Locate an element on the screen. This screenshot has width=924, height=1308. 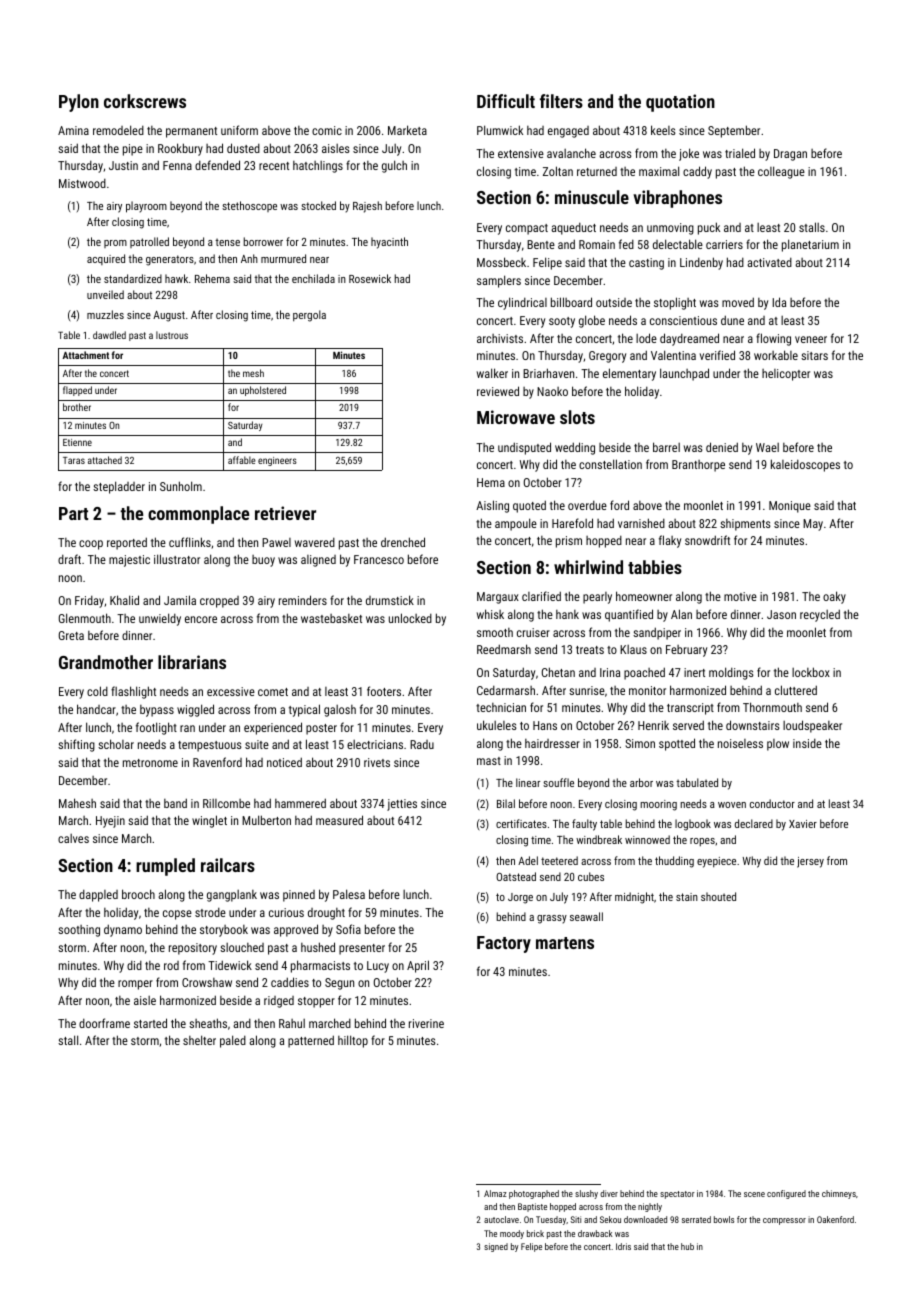
martens is located at coordinates (565, 943).
